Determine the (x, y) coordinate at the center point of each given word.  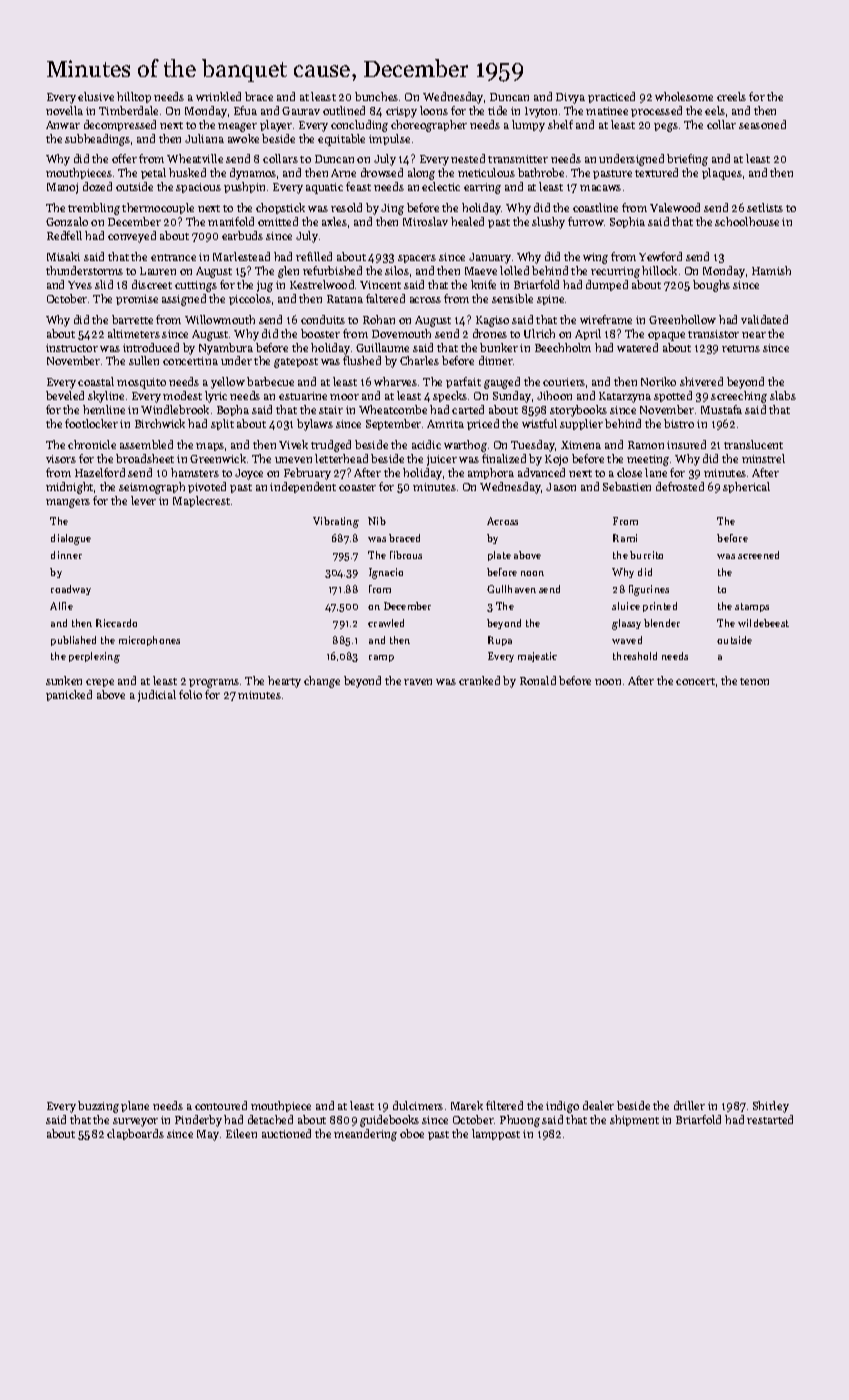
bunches (376, 96)
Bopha (233, 410)
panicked (69, 695)
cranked (479, 680)
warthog (465, 446)
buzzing (98, 1107)
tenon (754, 681)
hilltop (134, 97)
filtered (504, 1105)
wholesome (684, 96)
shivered (701, 381)
